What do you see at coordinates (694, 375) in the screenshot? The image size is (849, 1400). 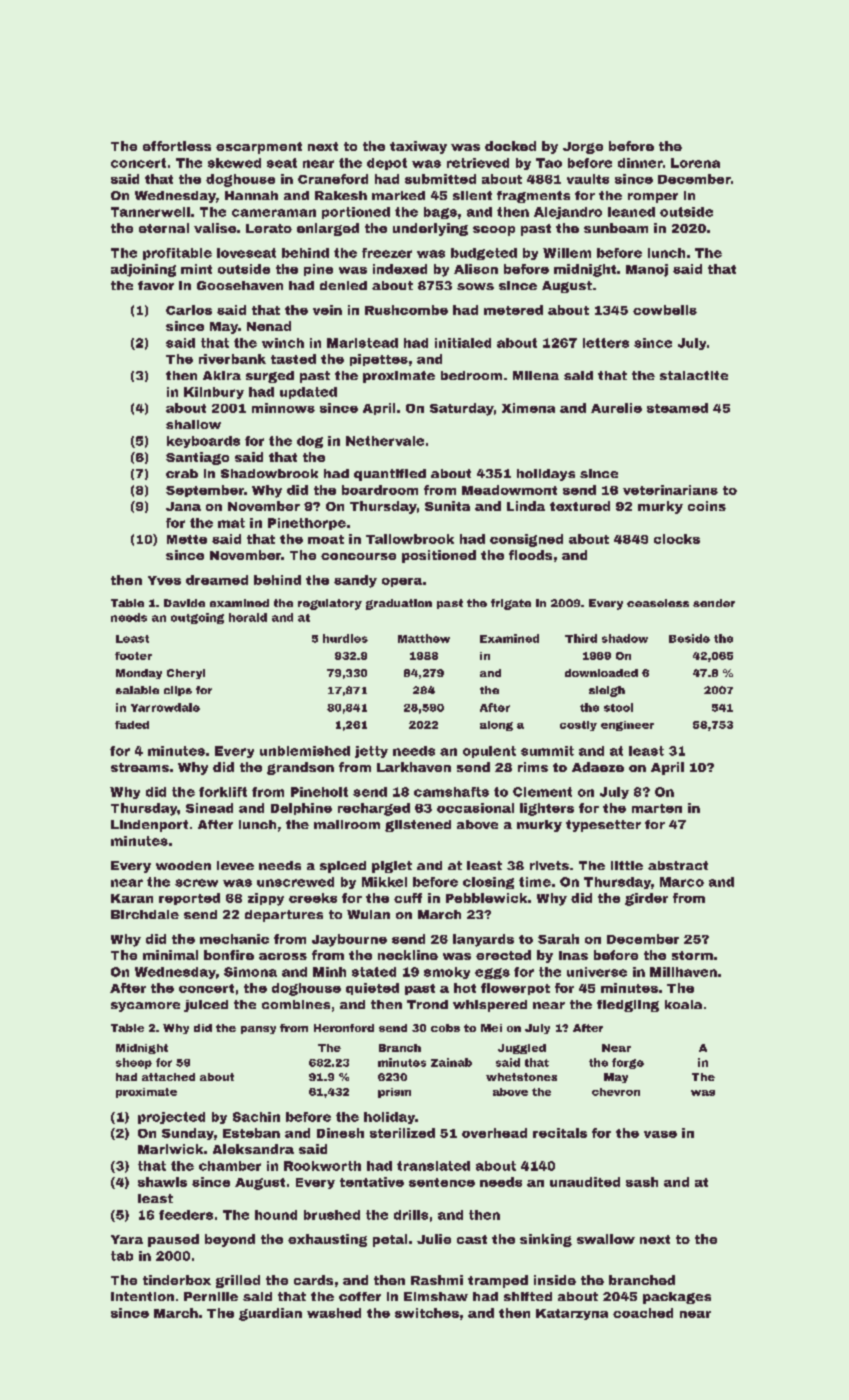 I see `stalactite` at bounding box center [694, 375].
